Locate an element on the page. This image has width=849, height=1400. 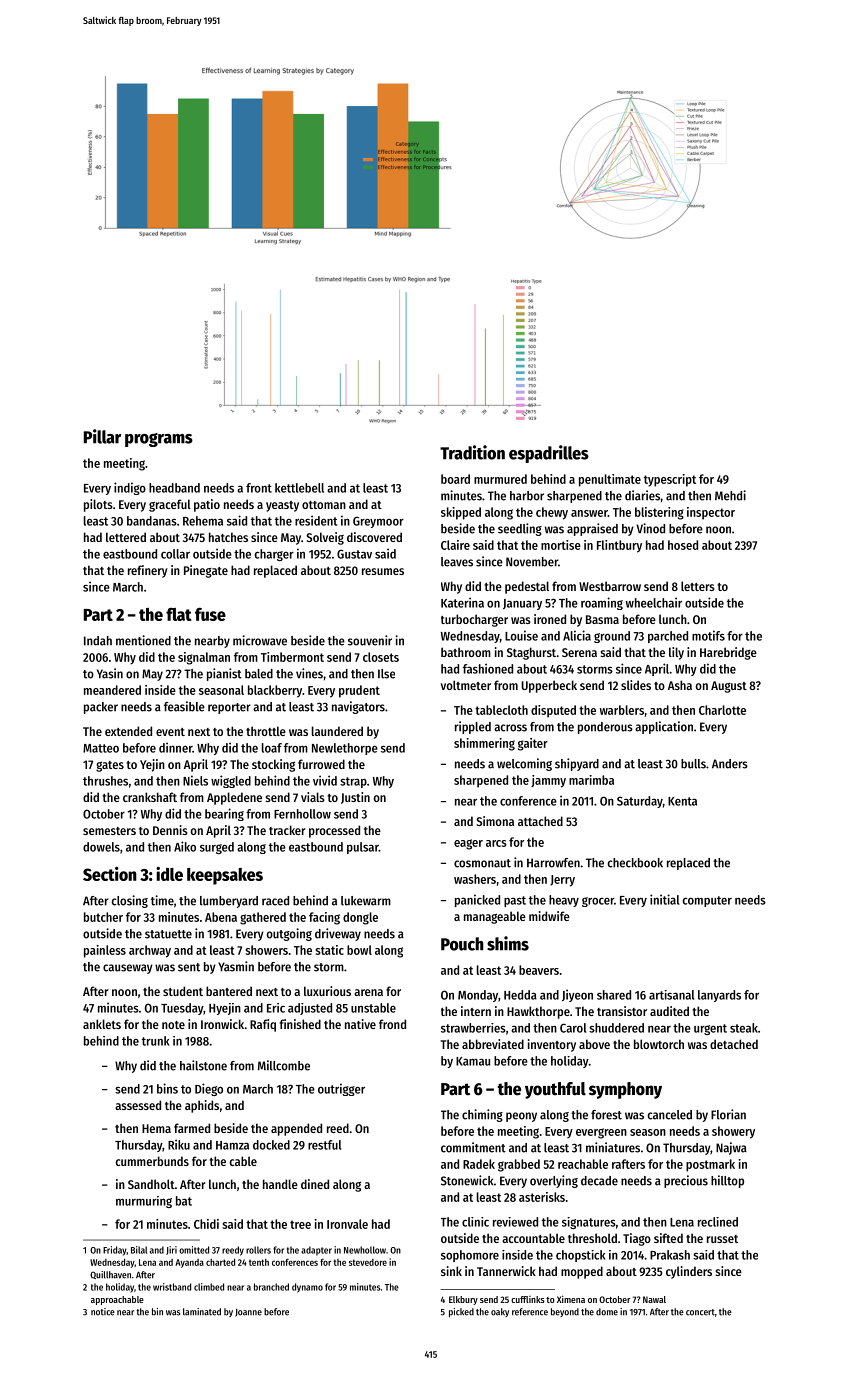
Joanne is located at coordinates (248, 1313).
